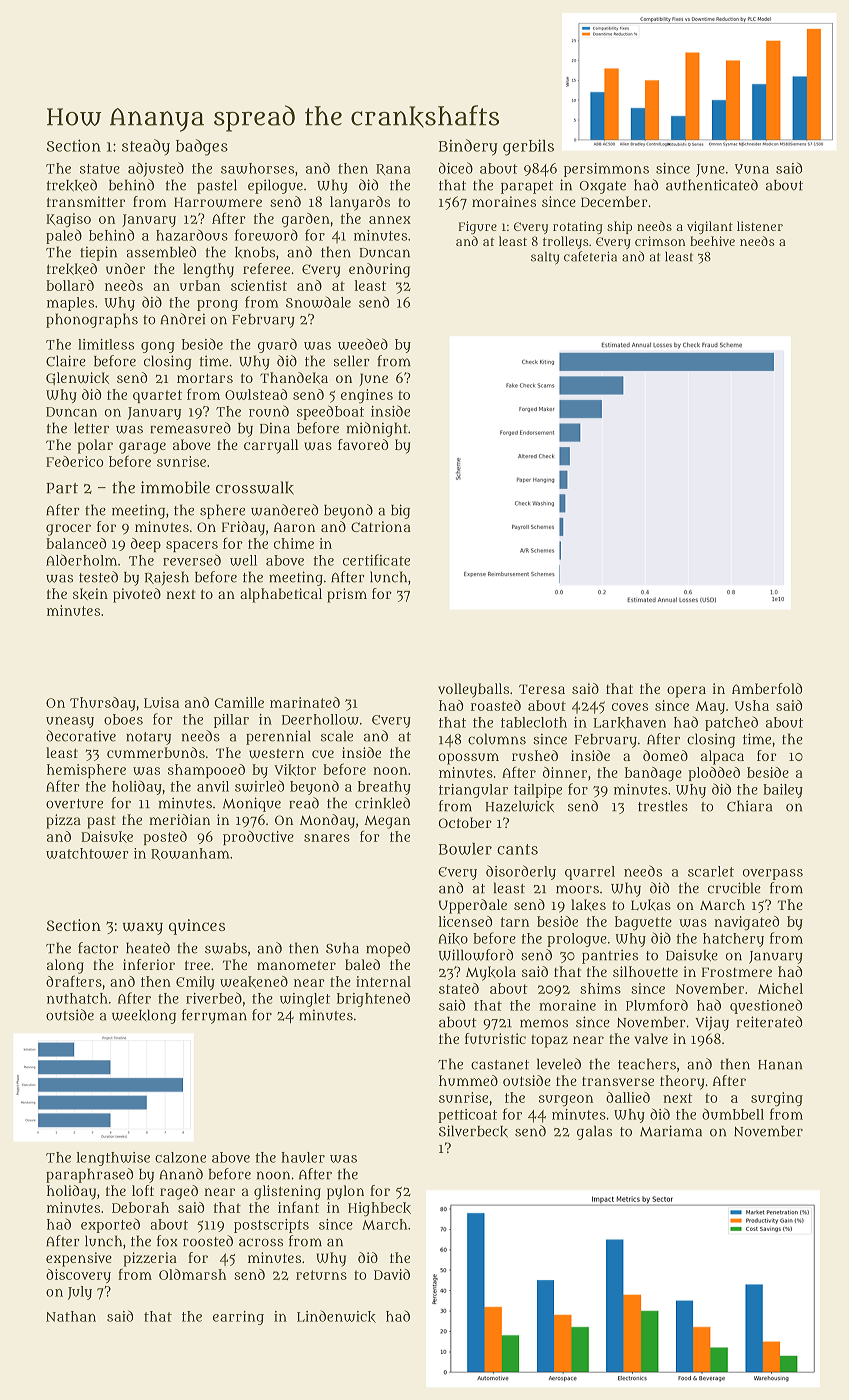  What do you see at coordinates (453, 939) in the image?
I see `Aiko` at bounding box center [453, 939].
